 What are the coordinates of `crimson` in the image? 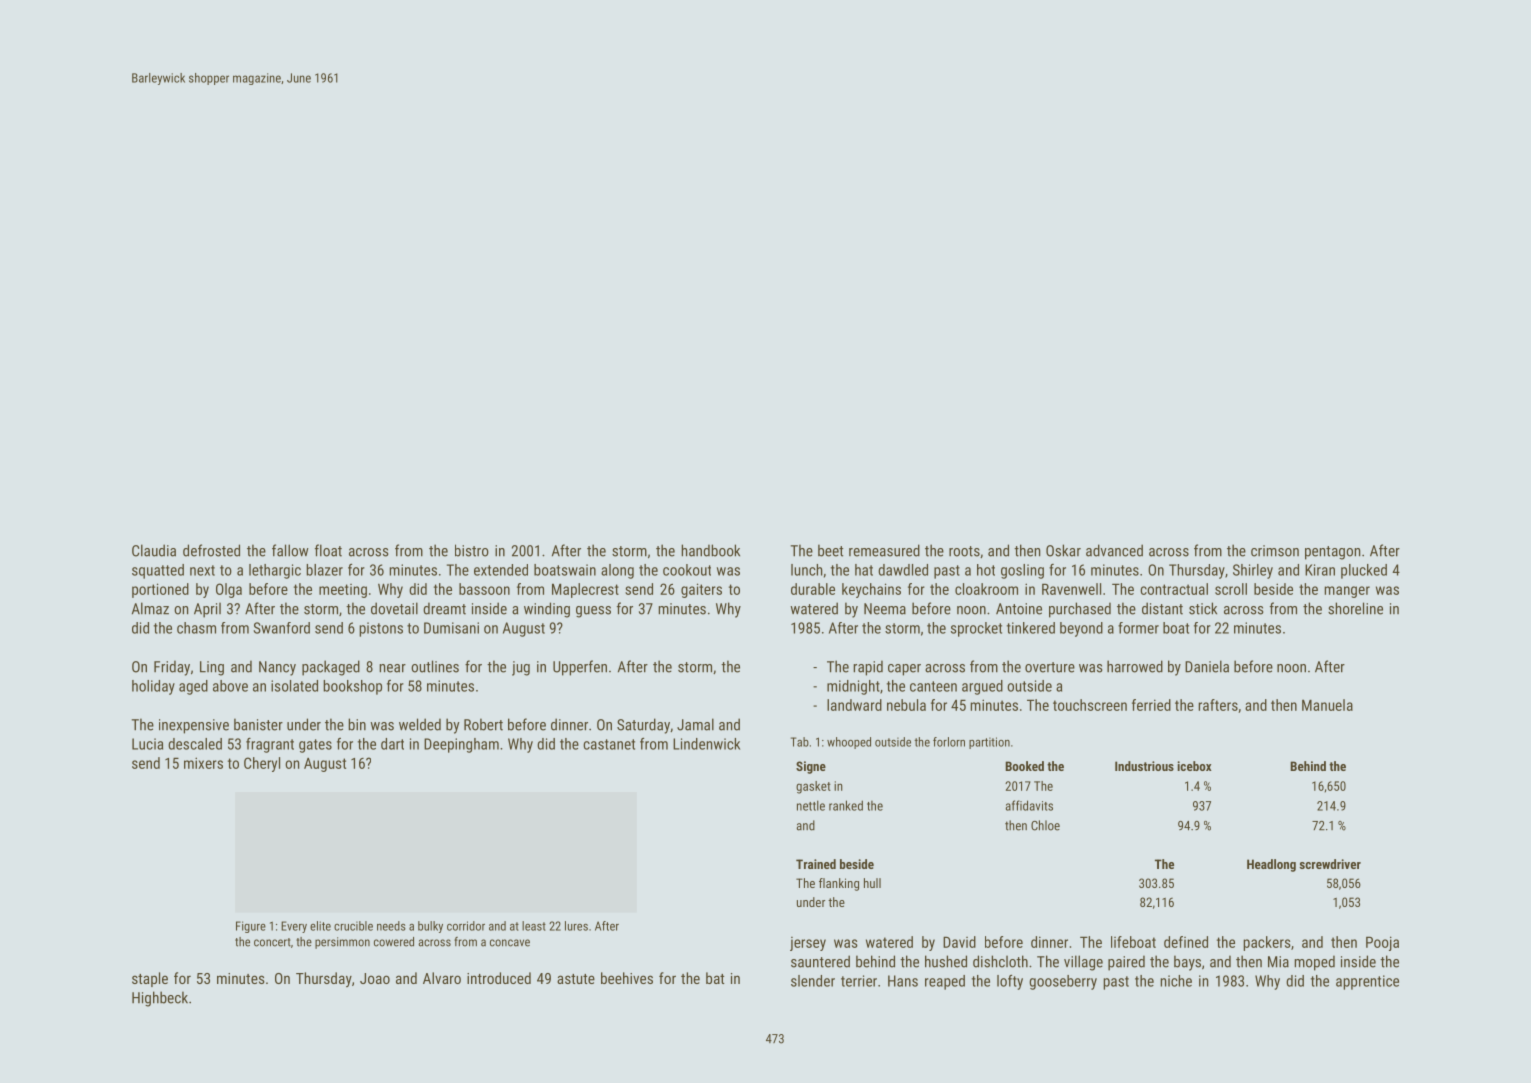 It's located at (1275, 551).
